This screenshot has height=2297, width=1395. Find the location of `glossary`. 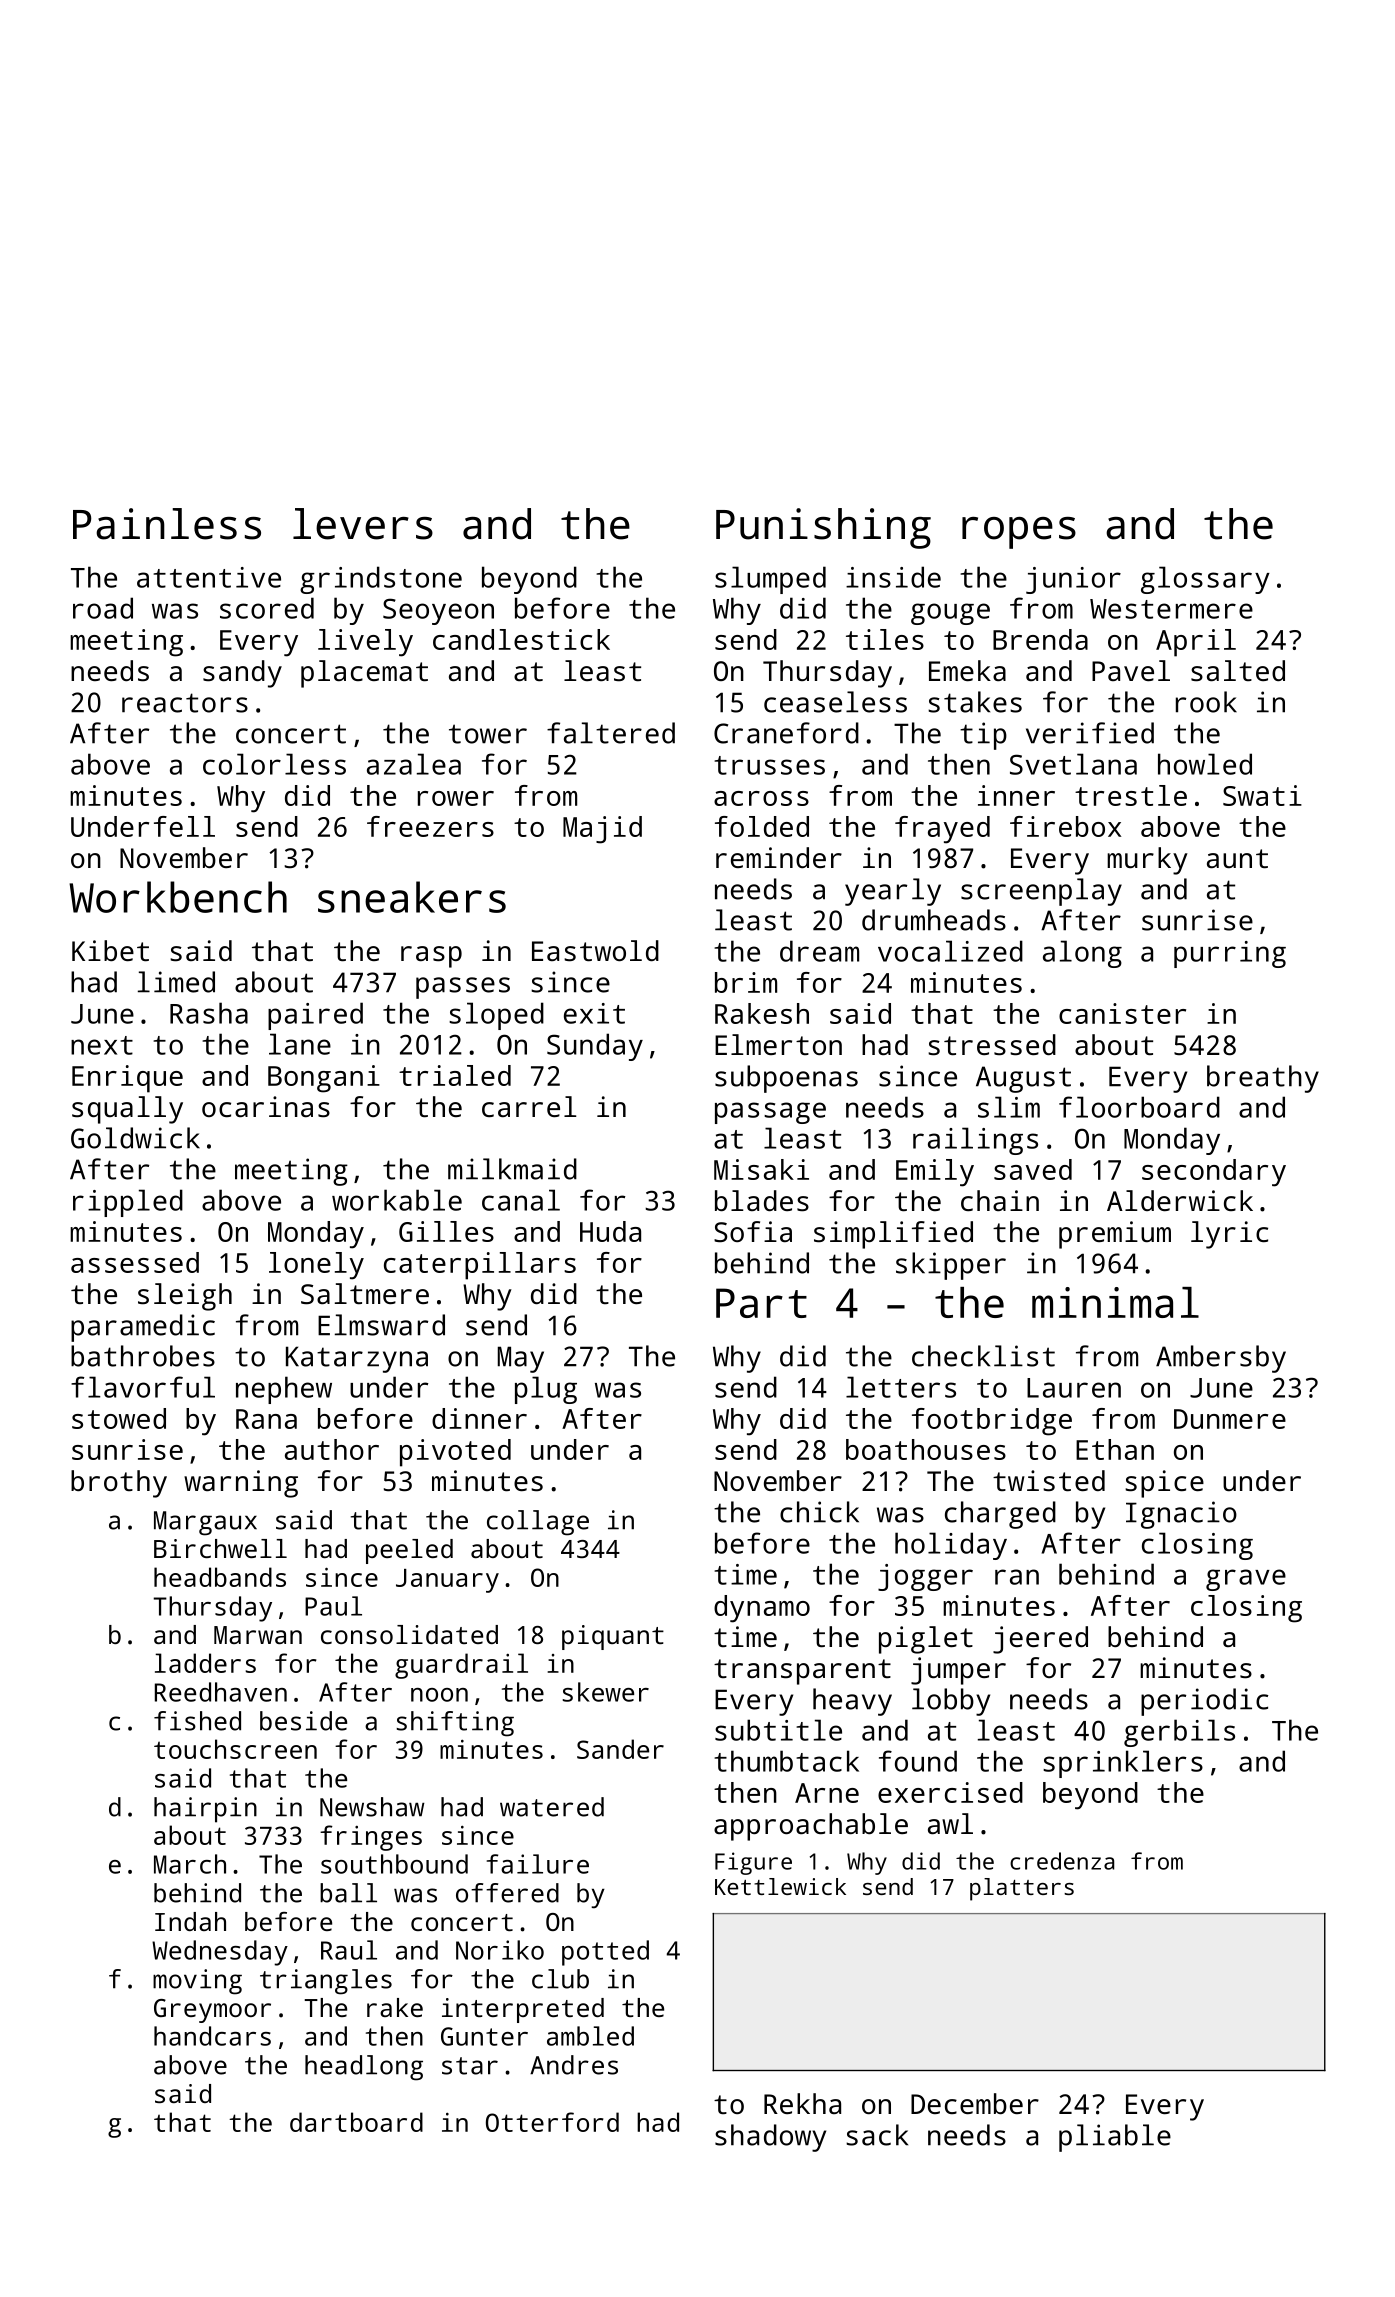

glossary is located at coordinates (1205, 580).
